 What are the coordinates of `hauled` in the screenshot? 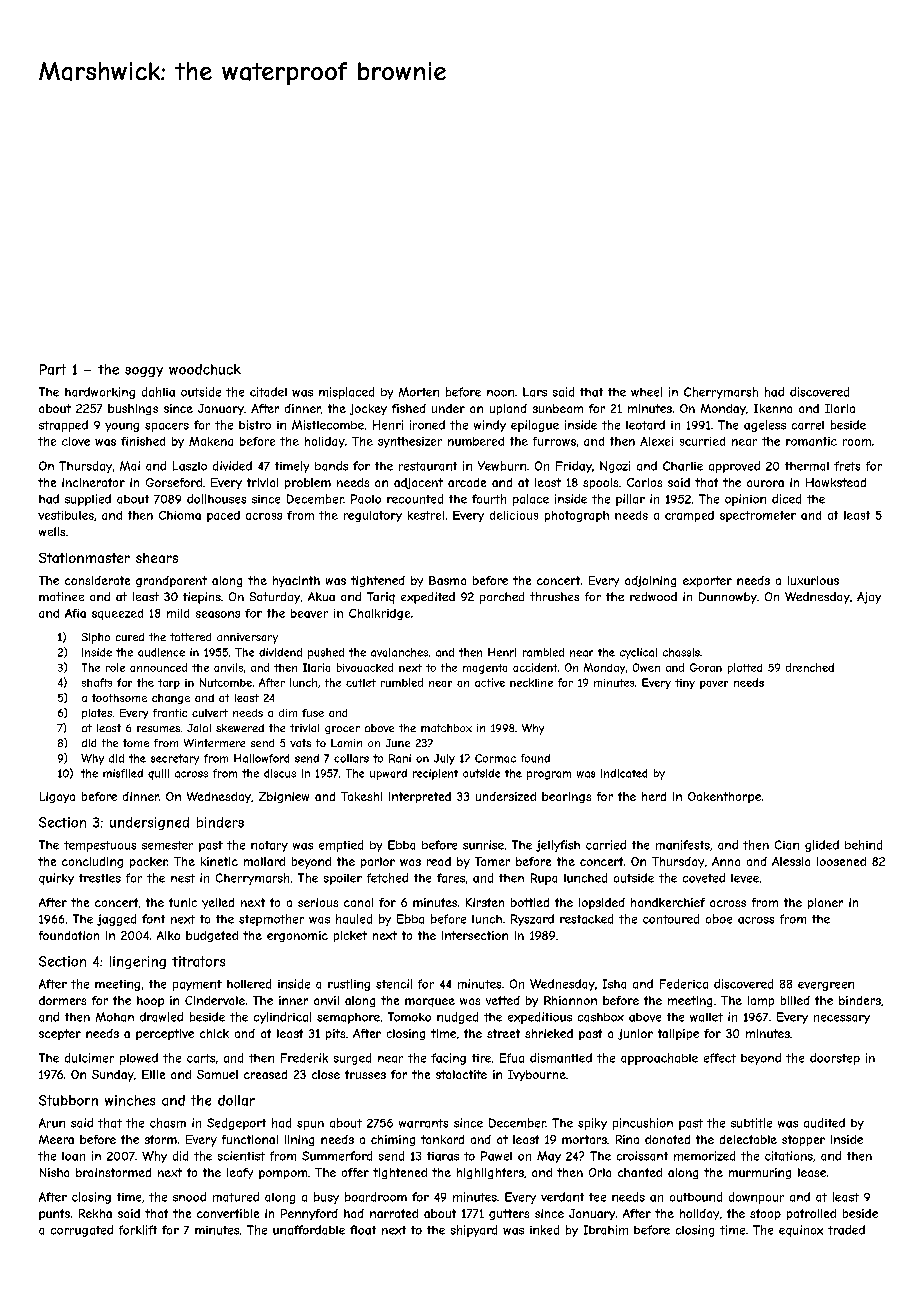 It's located at (354, 919).
